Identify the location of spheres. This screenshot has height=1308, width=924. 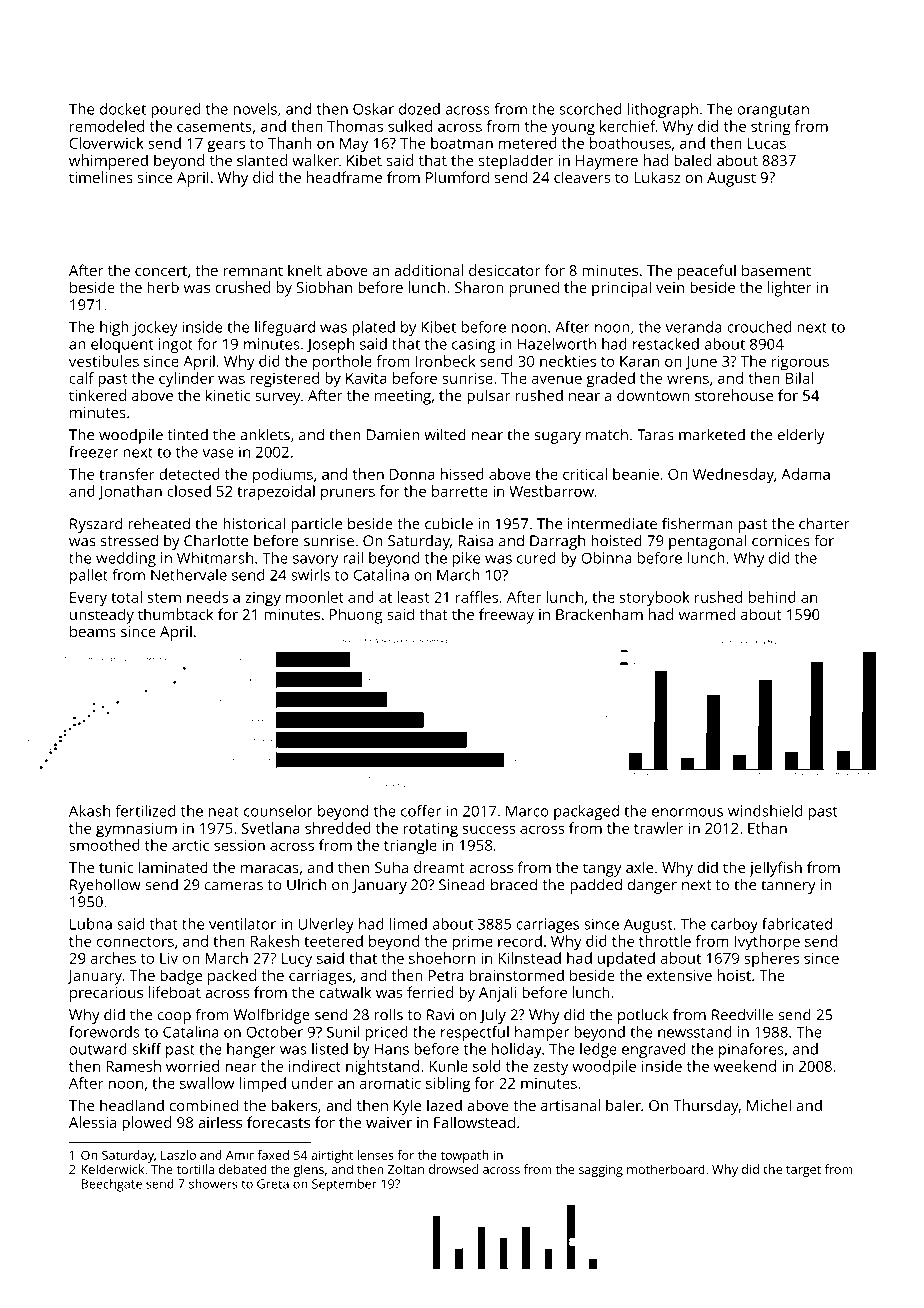
(771, 960).
